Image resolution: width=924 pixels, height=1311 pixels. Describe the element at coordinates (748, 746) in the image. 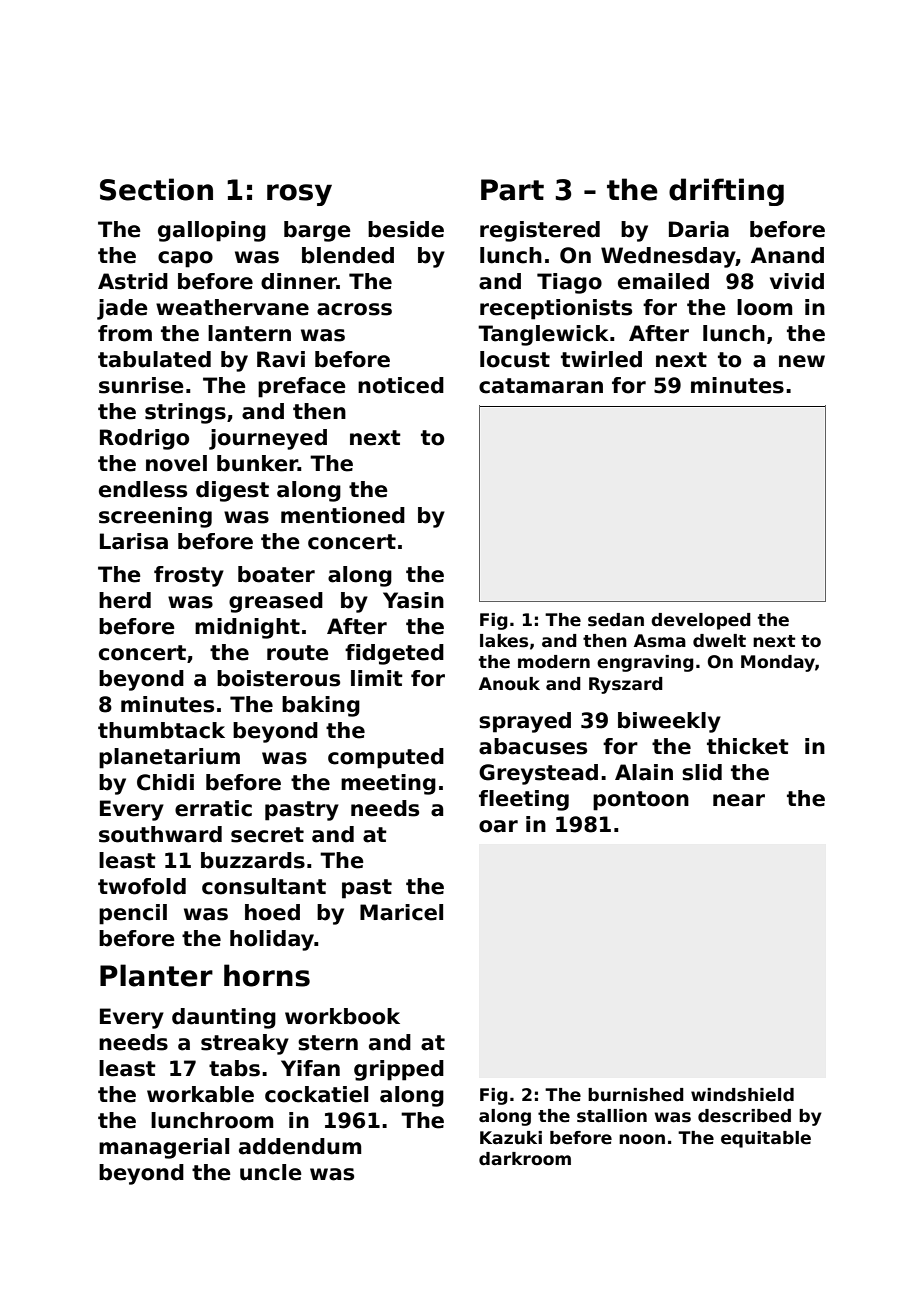

I see `thicket` at that location.
